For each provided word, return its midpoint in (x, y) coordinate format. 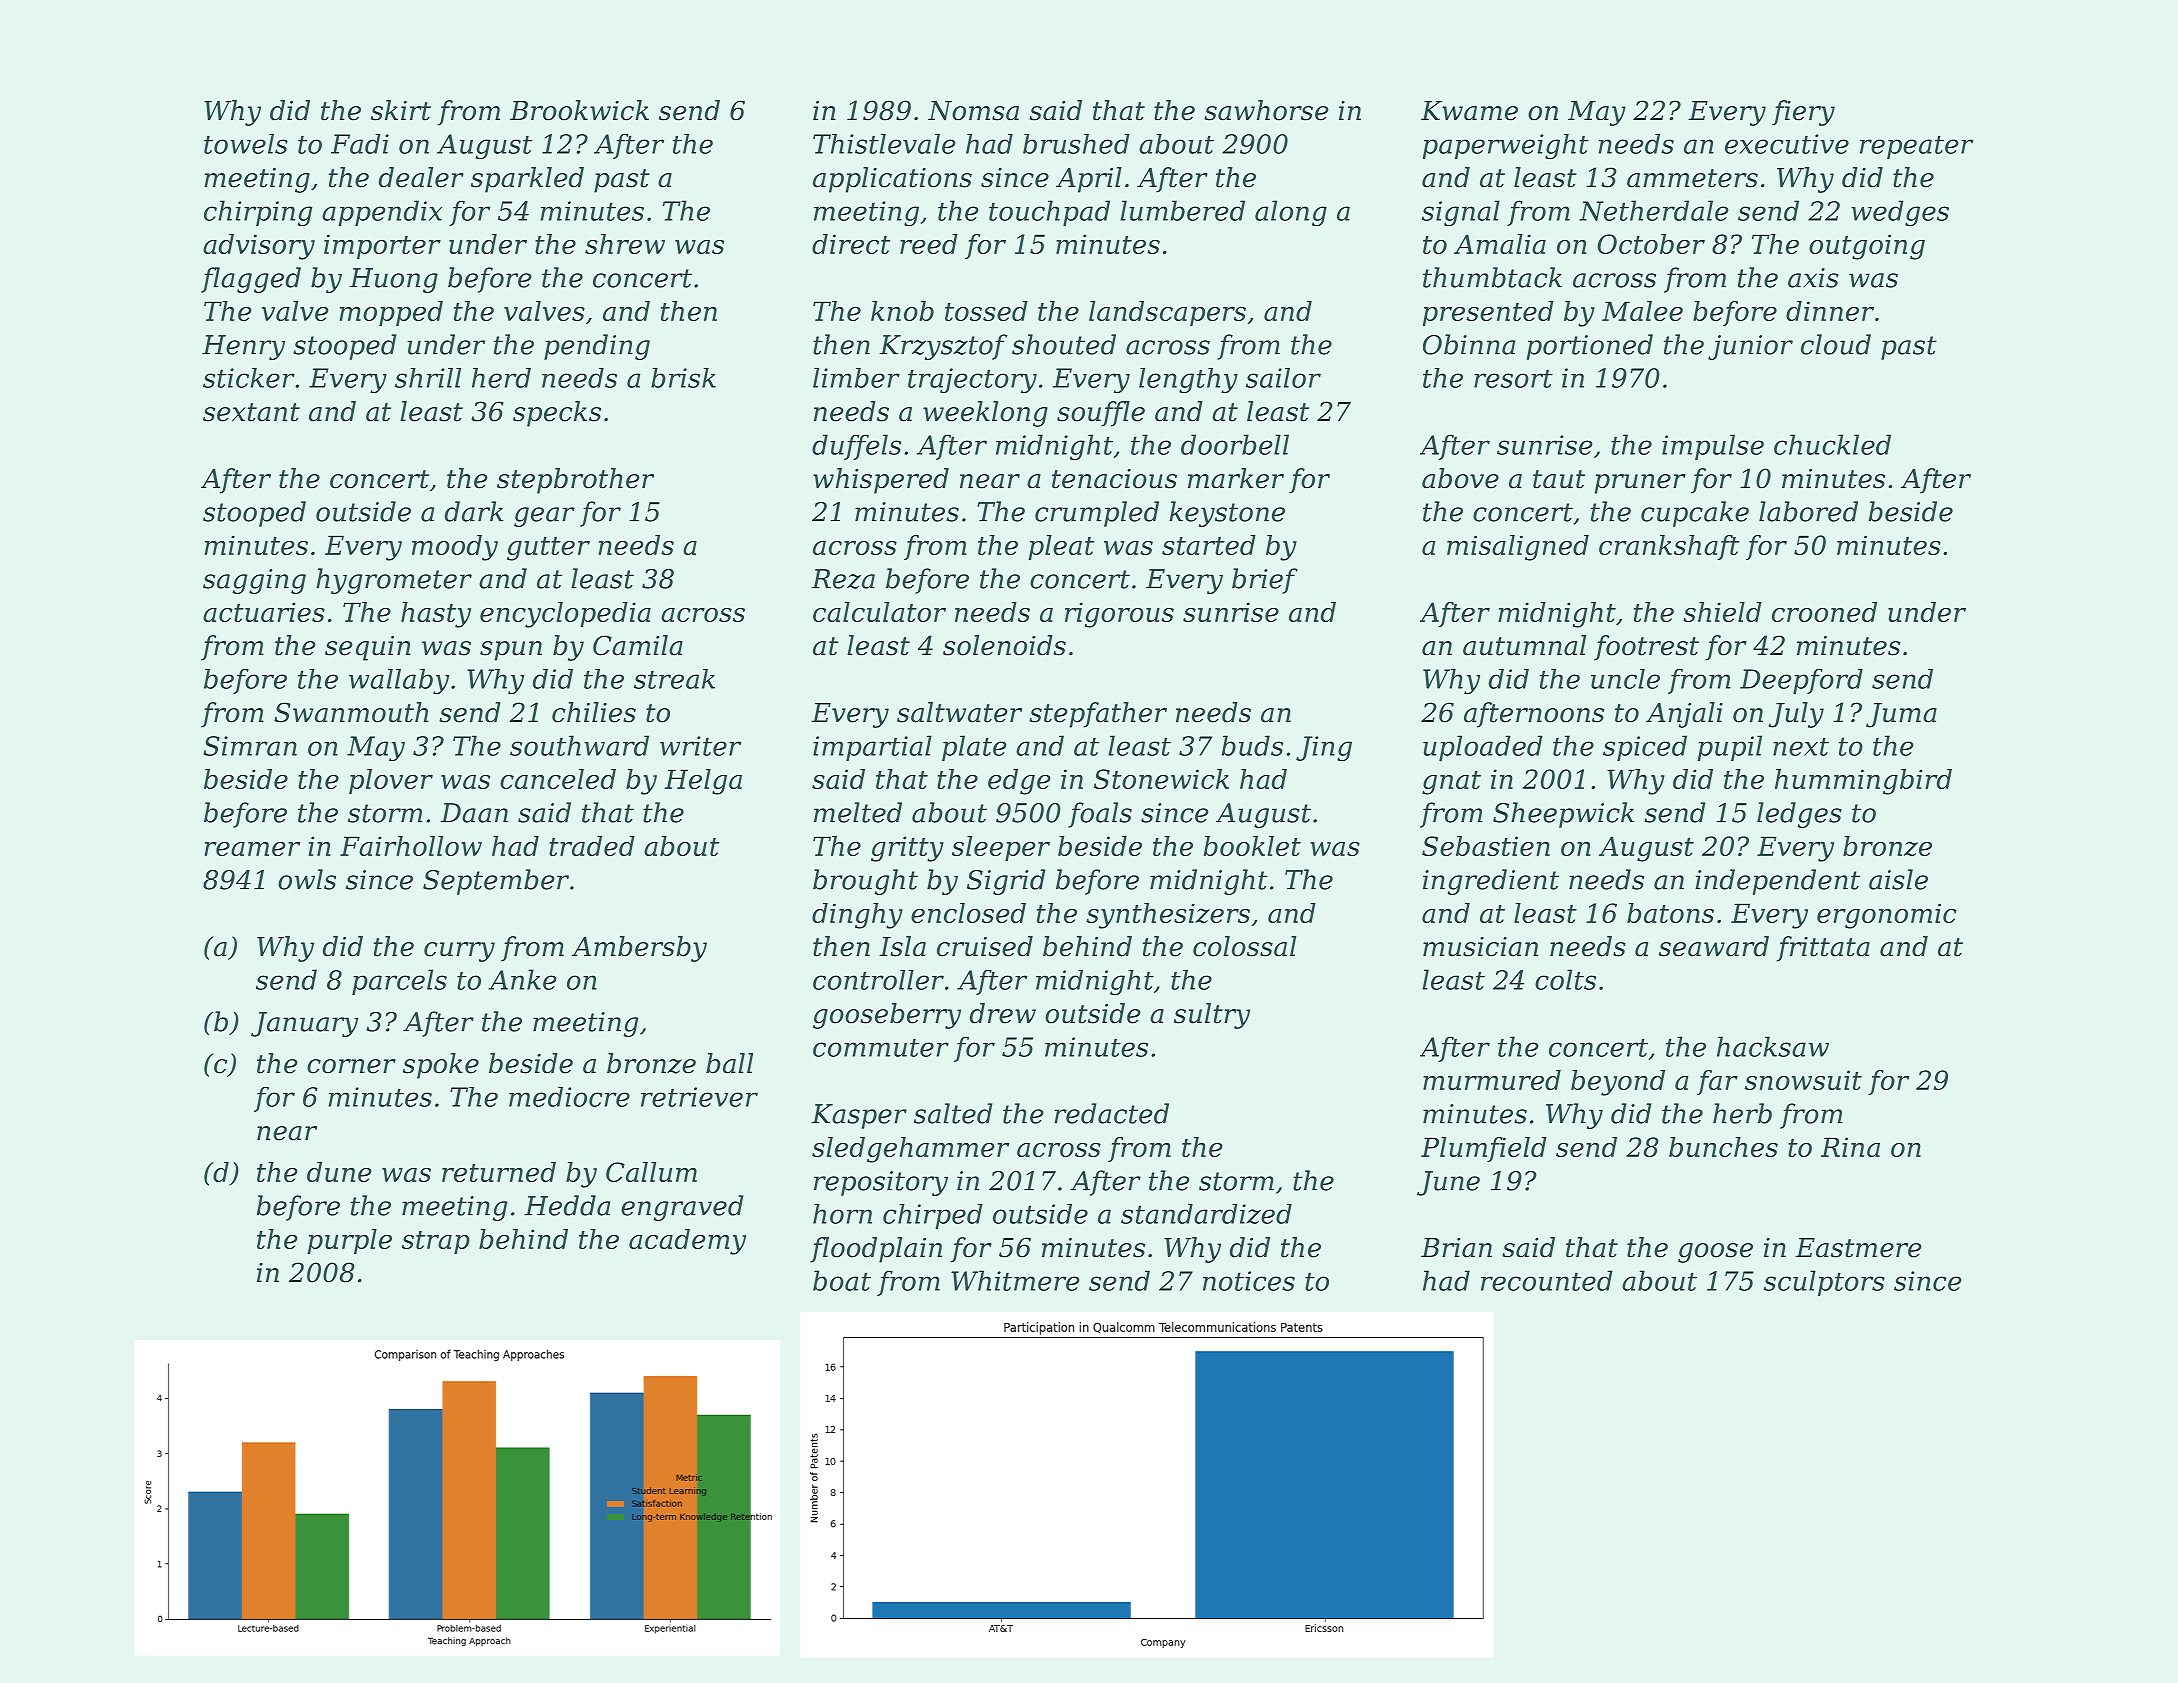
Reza (843, 579)
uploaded (1483, 748)
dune (339, 1172)
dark (474, 511)
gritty (907, 849)
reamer (252, 849)
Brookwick (579, 110)
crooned (1824, 612)
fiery (1803, 113)
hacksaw (1773, 1046)
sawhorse (1266, 110)
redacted (1111, 1113)
